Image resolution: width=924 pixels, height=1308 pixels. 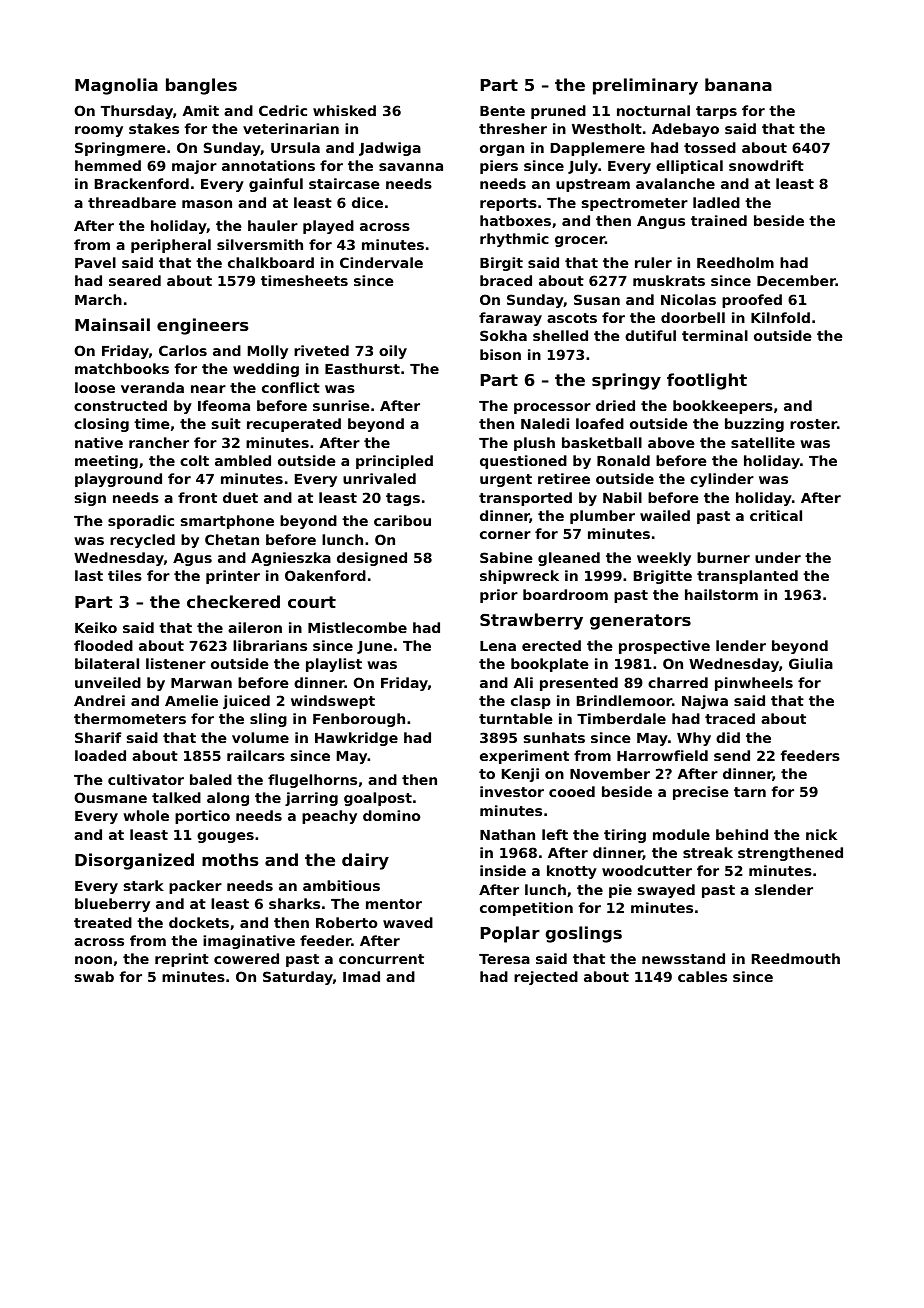 What do you see at coordinates (325, 575) in the screenshot?
I see `Oakenford` at bounding box center [325, 575].
